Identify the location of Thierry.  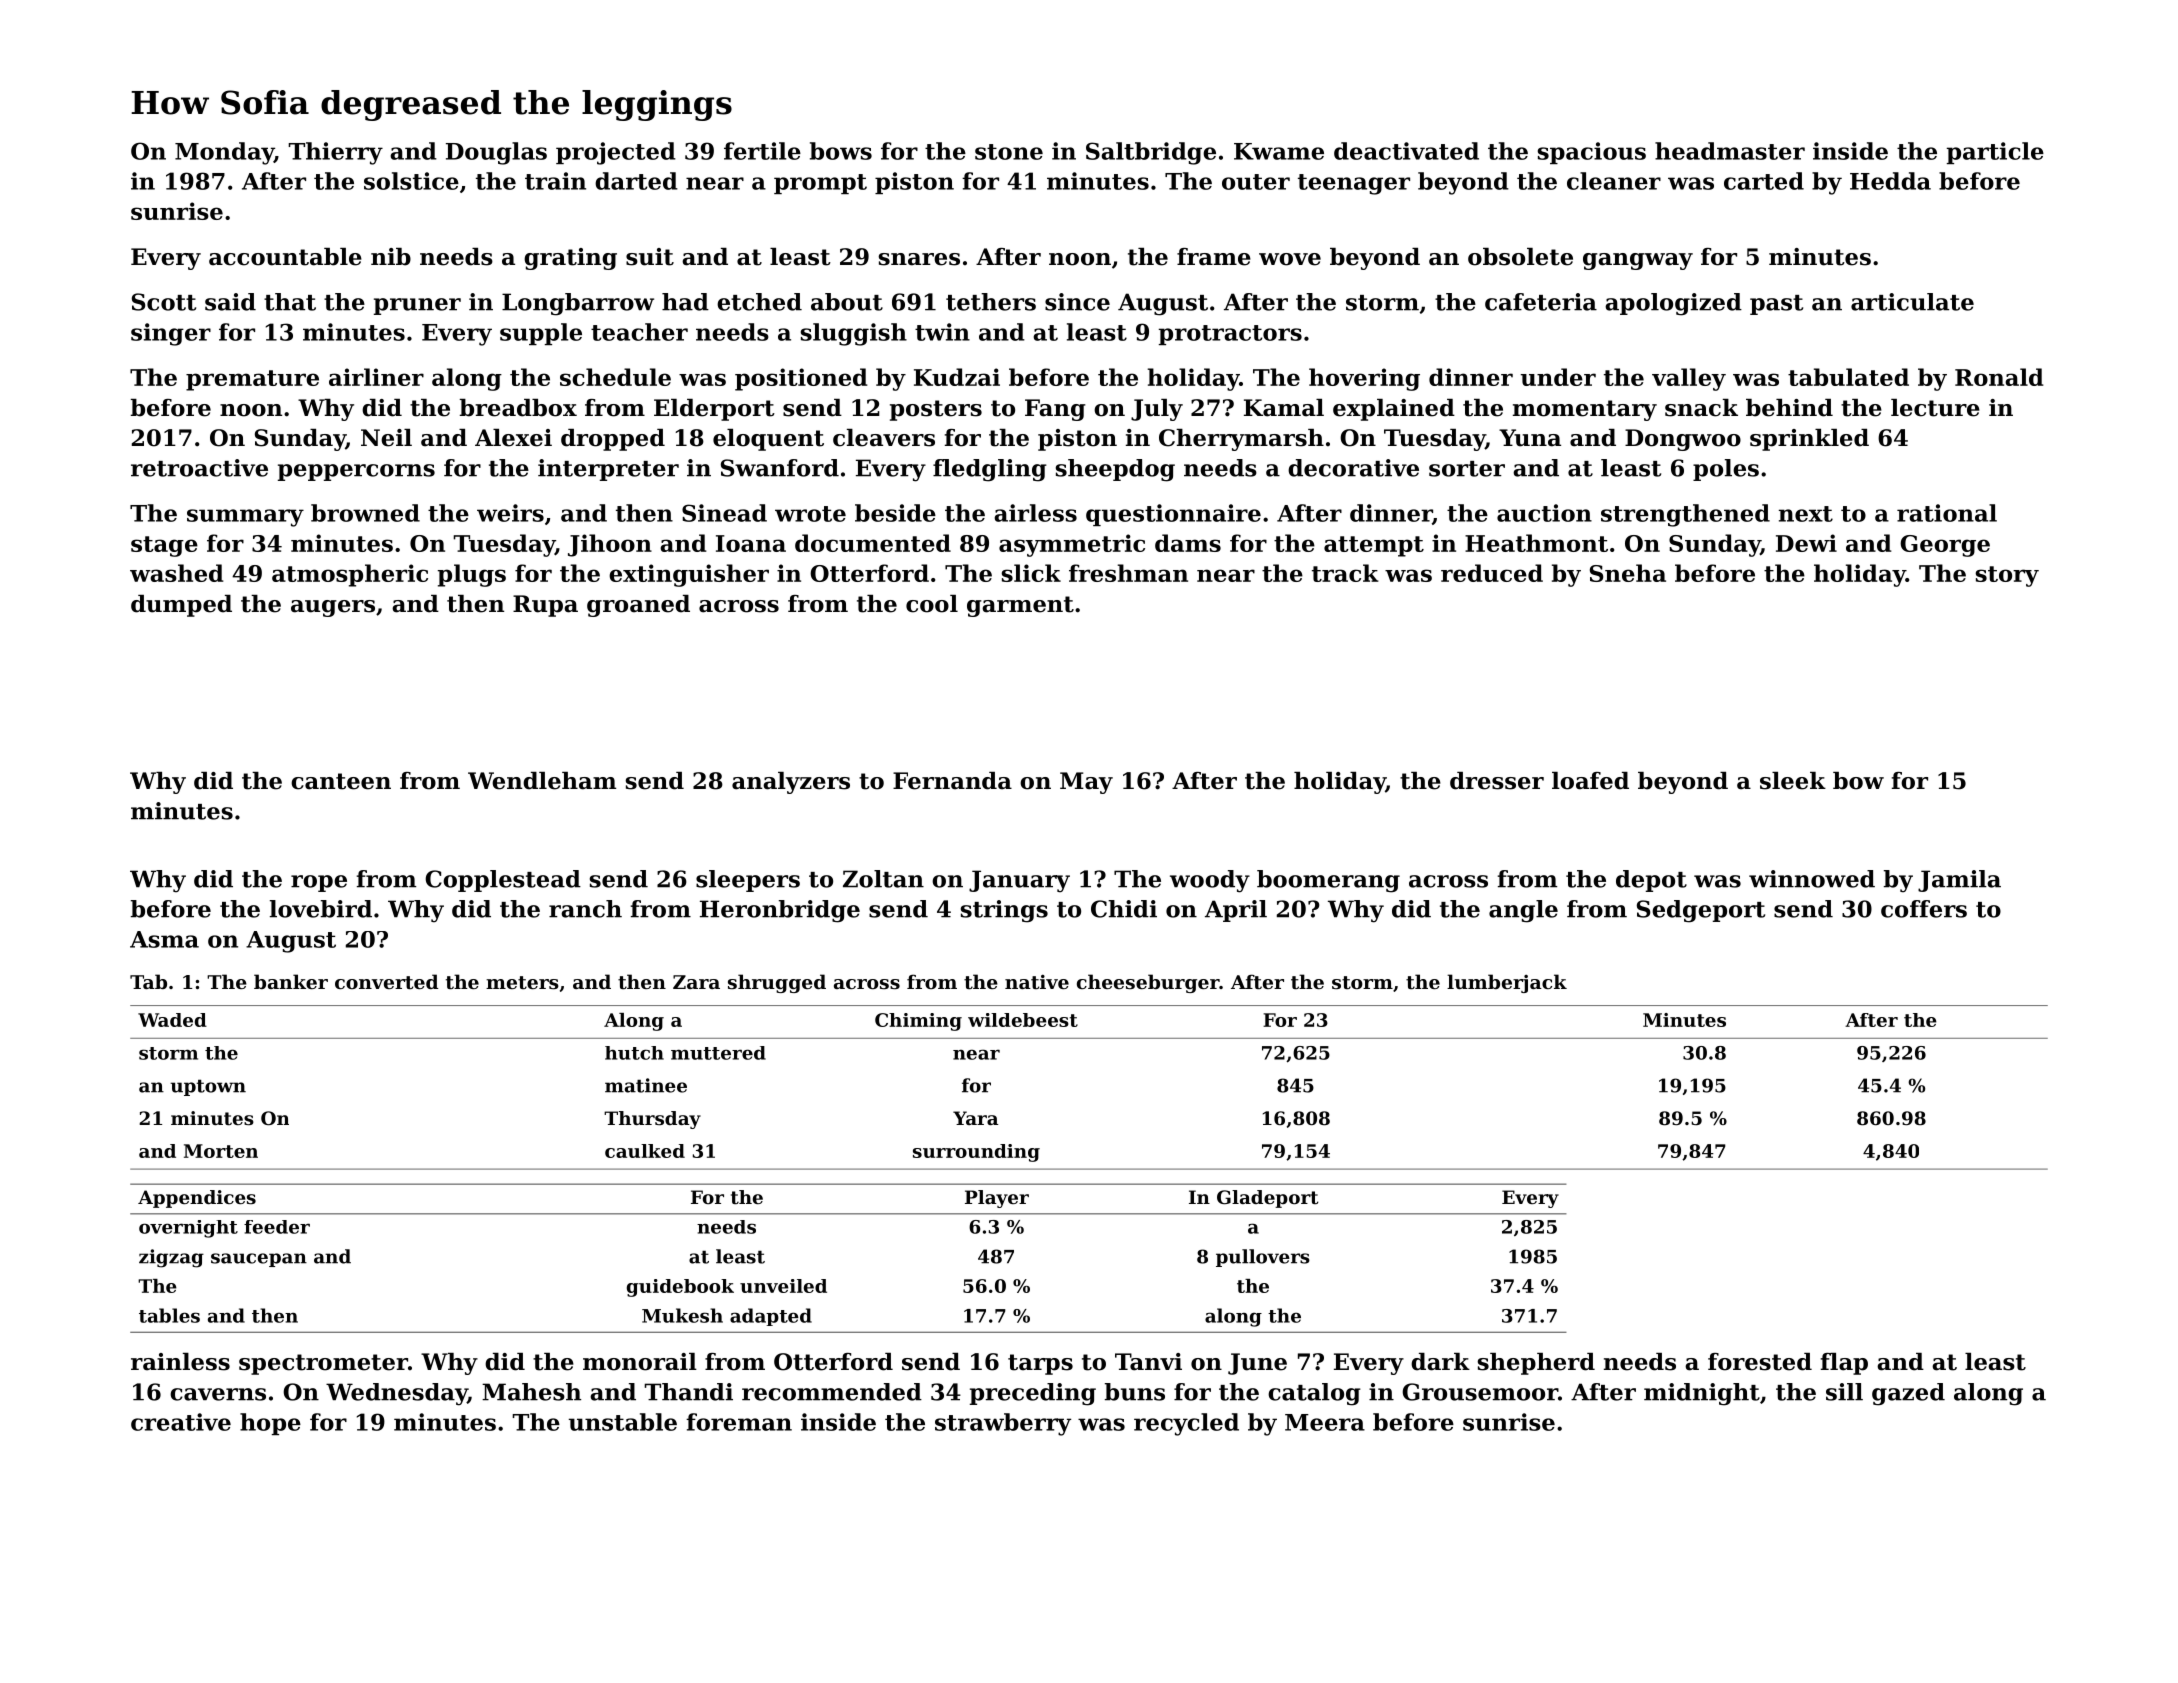
(335, 153).
